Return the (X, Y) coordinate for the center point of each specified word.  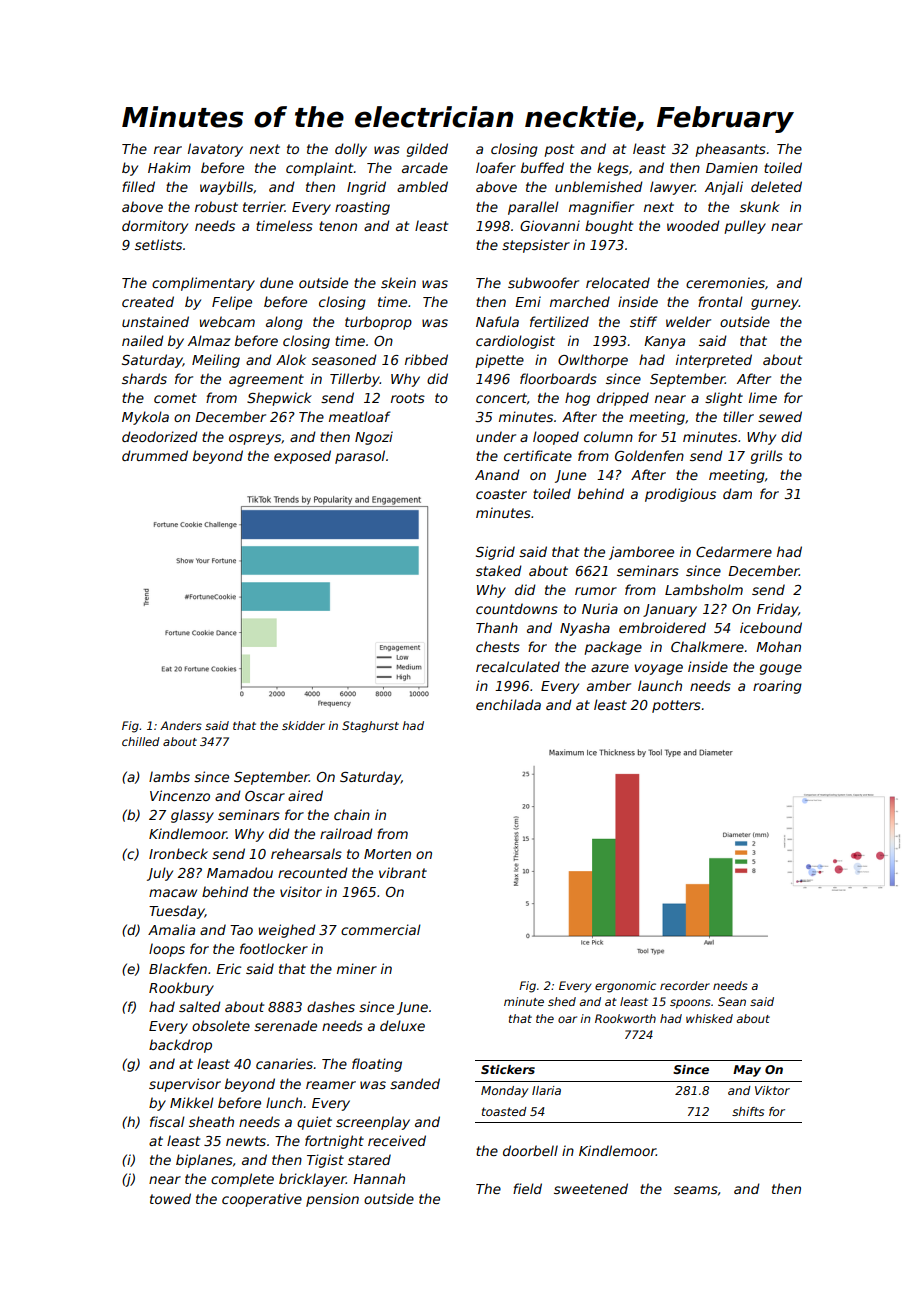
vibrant (403, 872)
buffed (542, 167)
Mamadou (240, 872)
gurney (775, 304)
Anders (181, 725)
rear (168, 150)
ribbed (426, 359)
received (397, 1140)
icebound (771, 627)
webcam (227, 321)
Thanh (497, 627)
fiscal (167, 1121)
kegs (613, 169)
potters (676, 706)
